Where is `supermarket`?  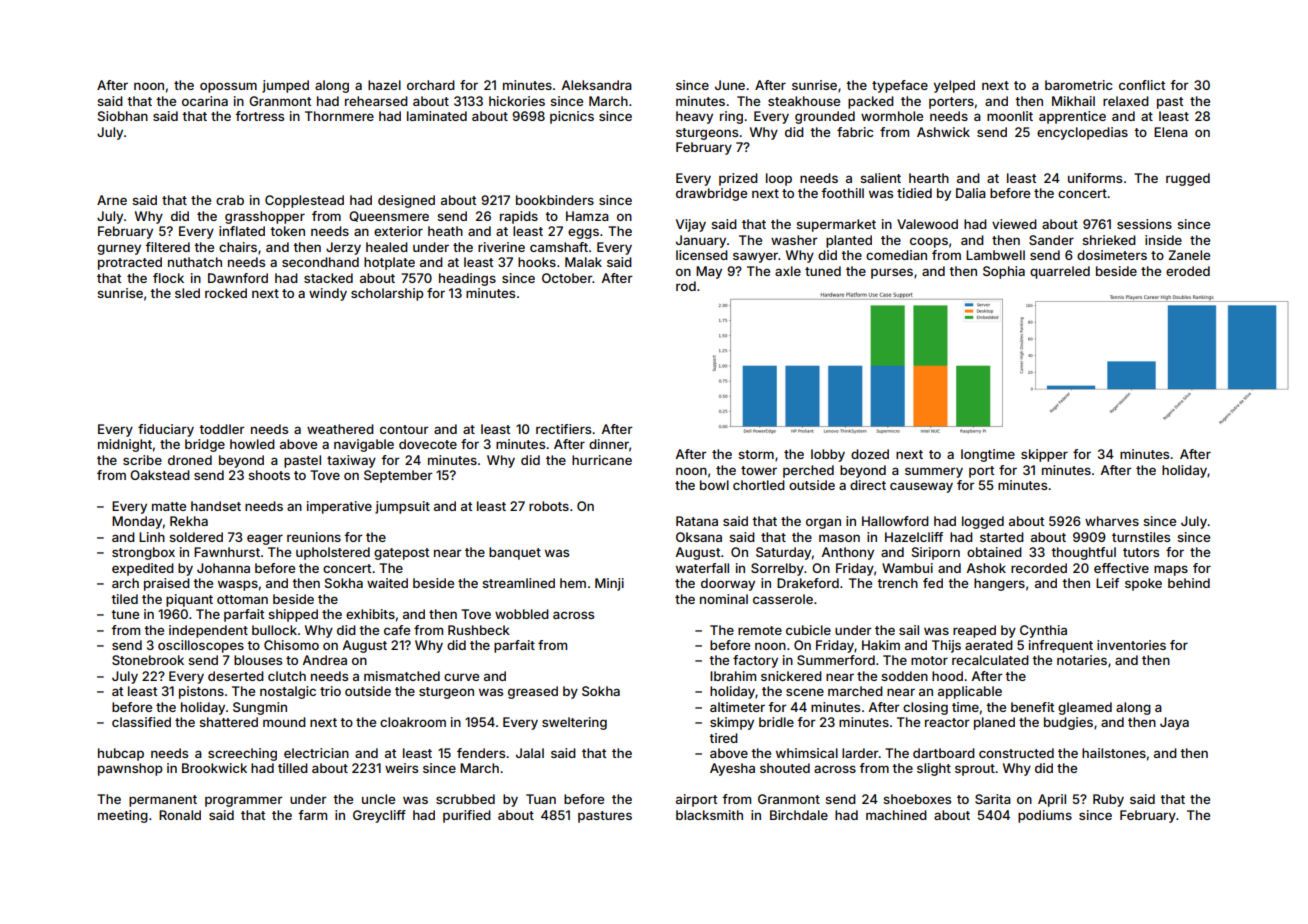 supermarket is located at coordinates (836, 225).
